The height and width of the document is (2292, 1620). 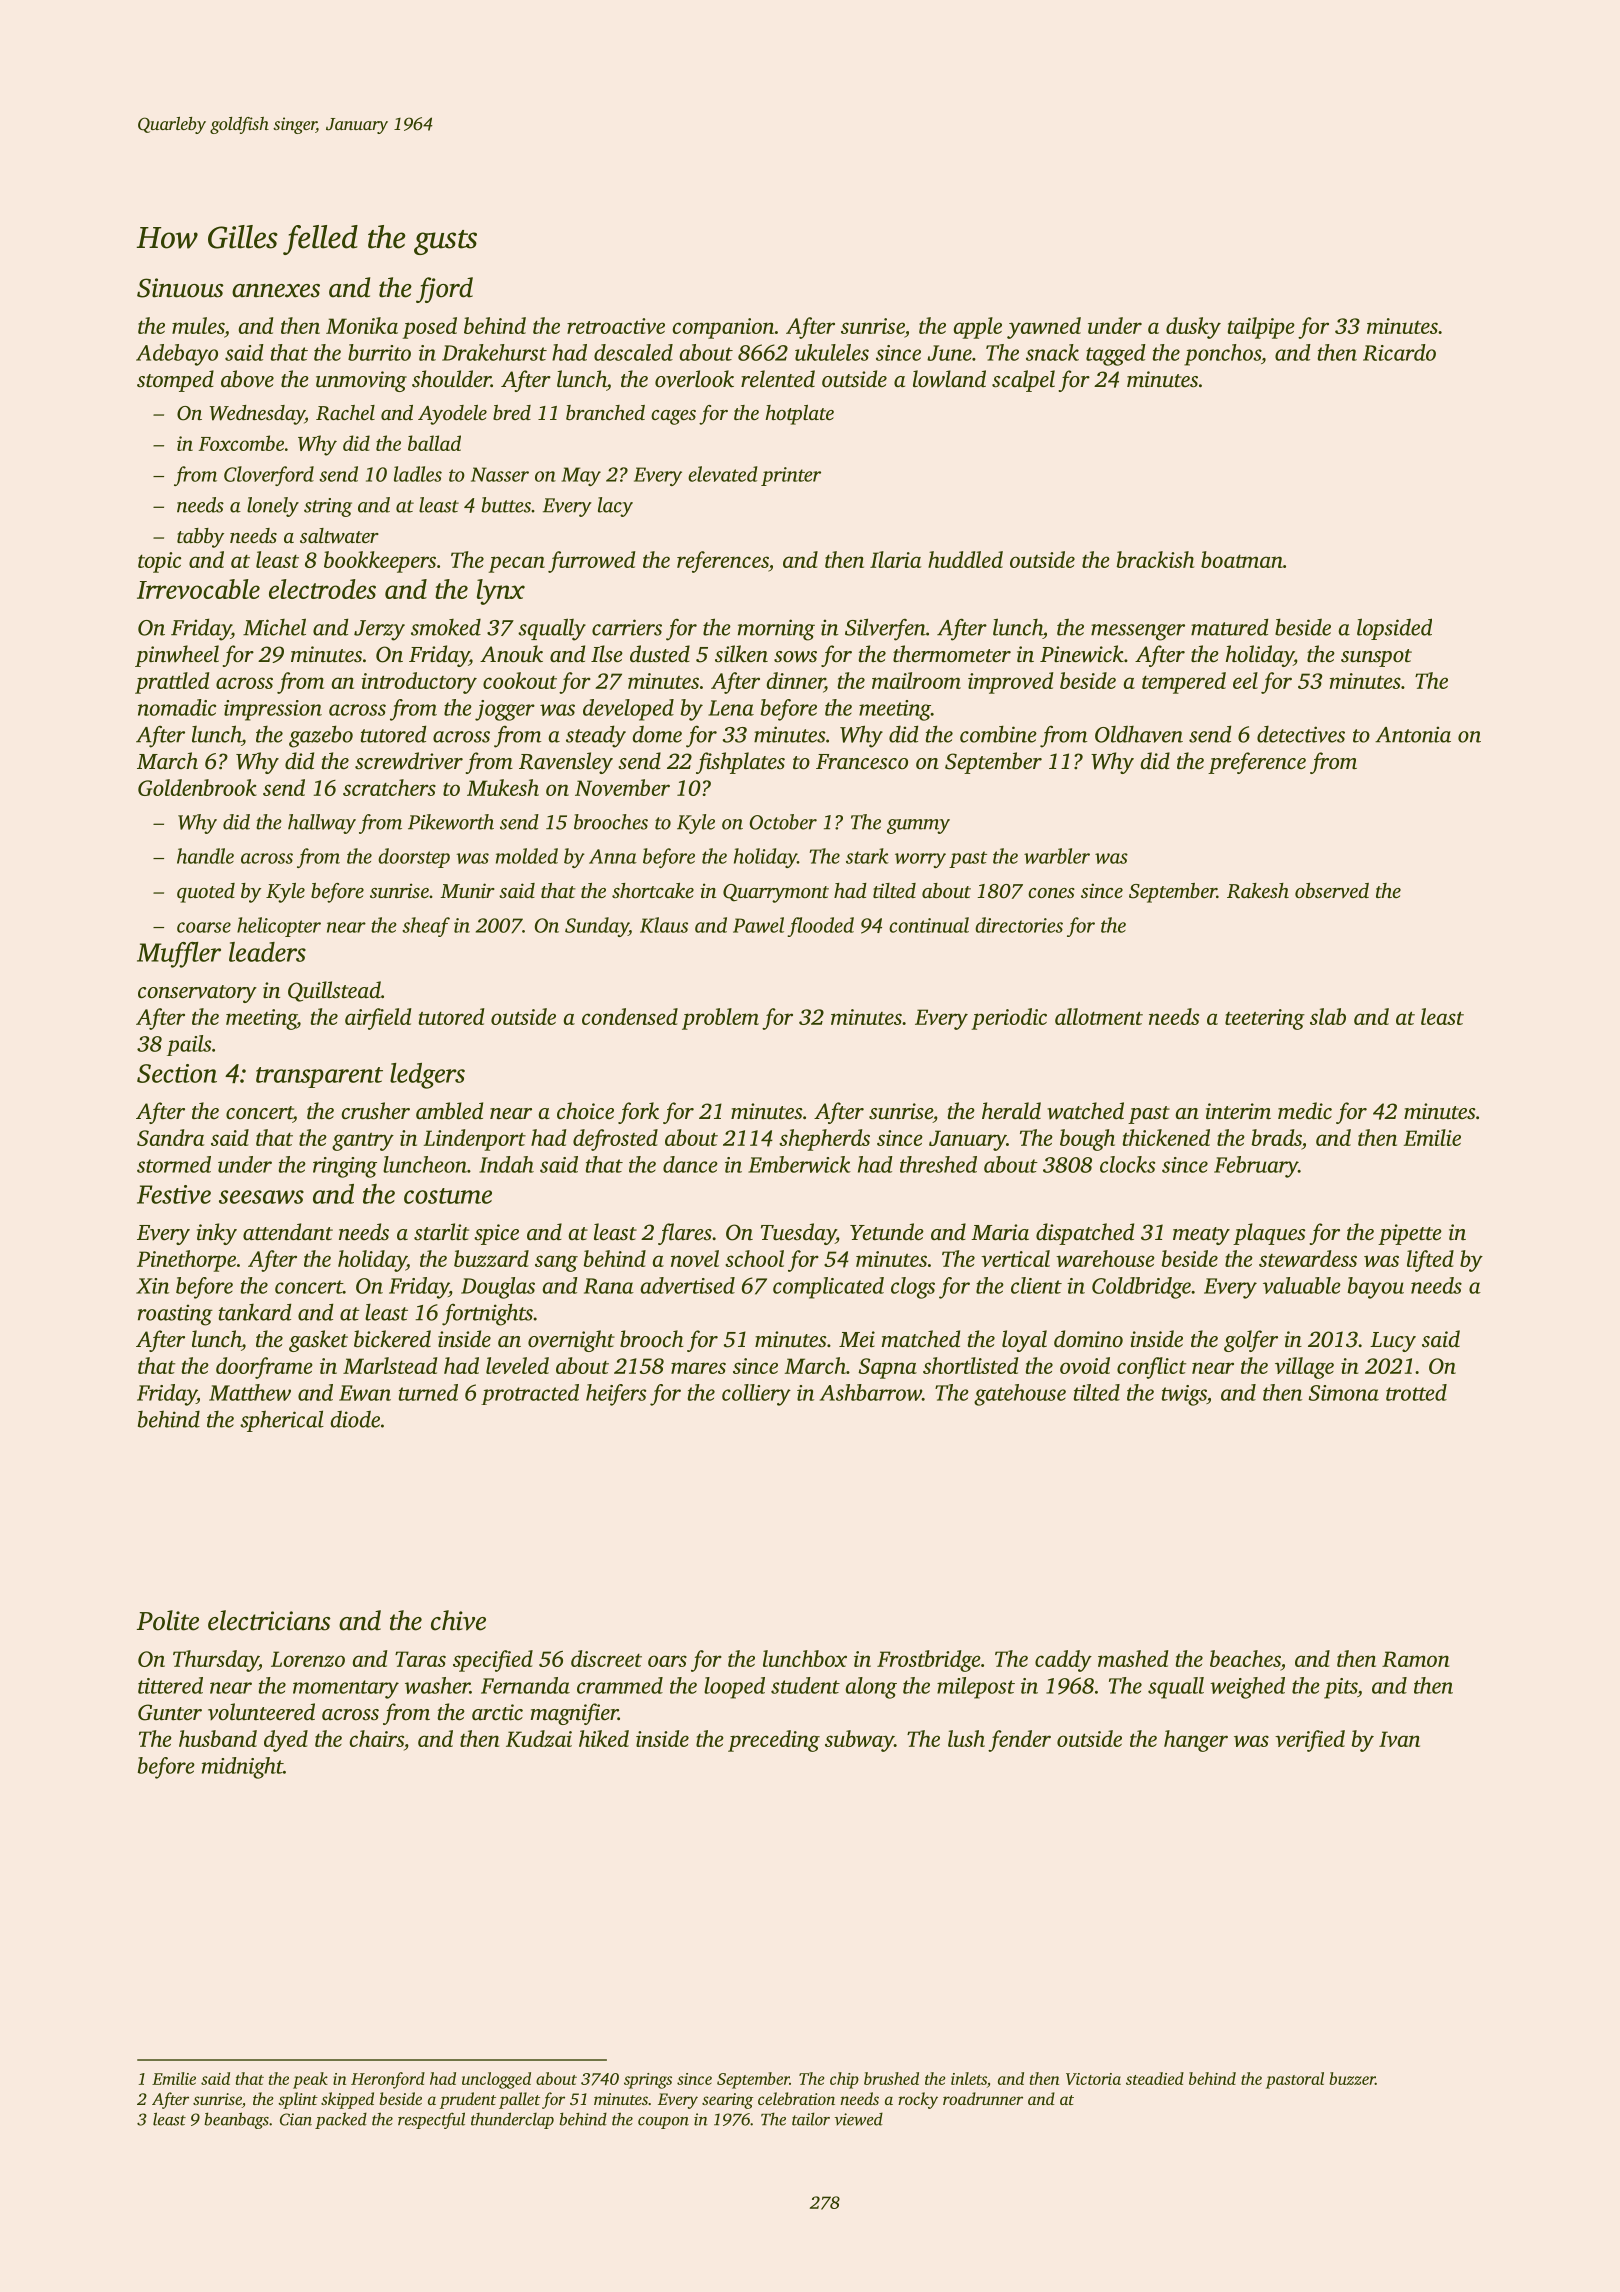 I want to click on medic, so click(x=1305, y=1111).
